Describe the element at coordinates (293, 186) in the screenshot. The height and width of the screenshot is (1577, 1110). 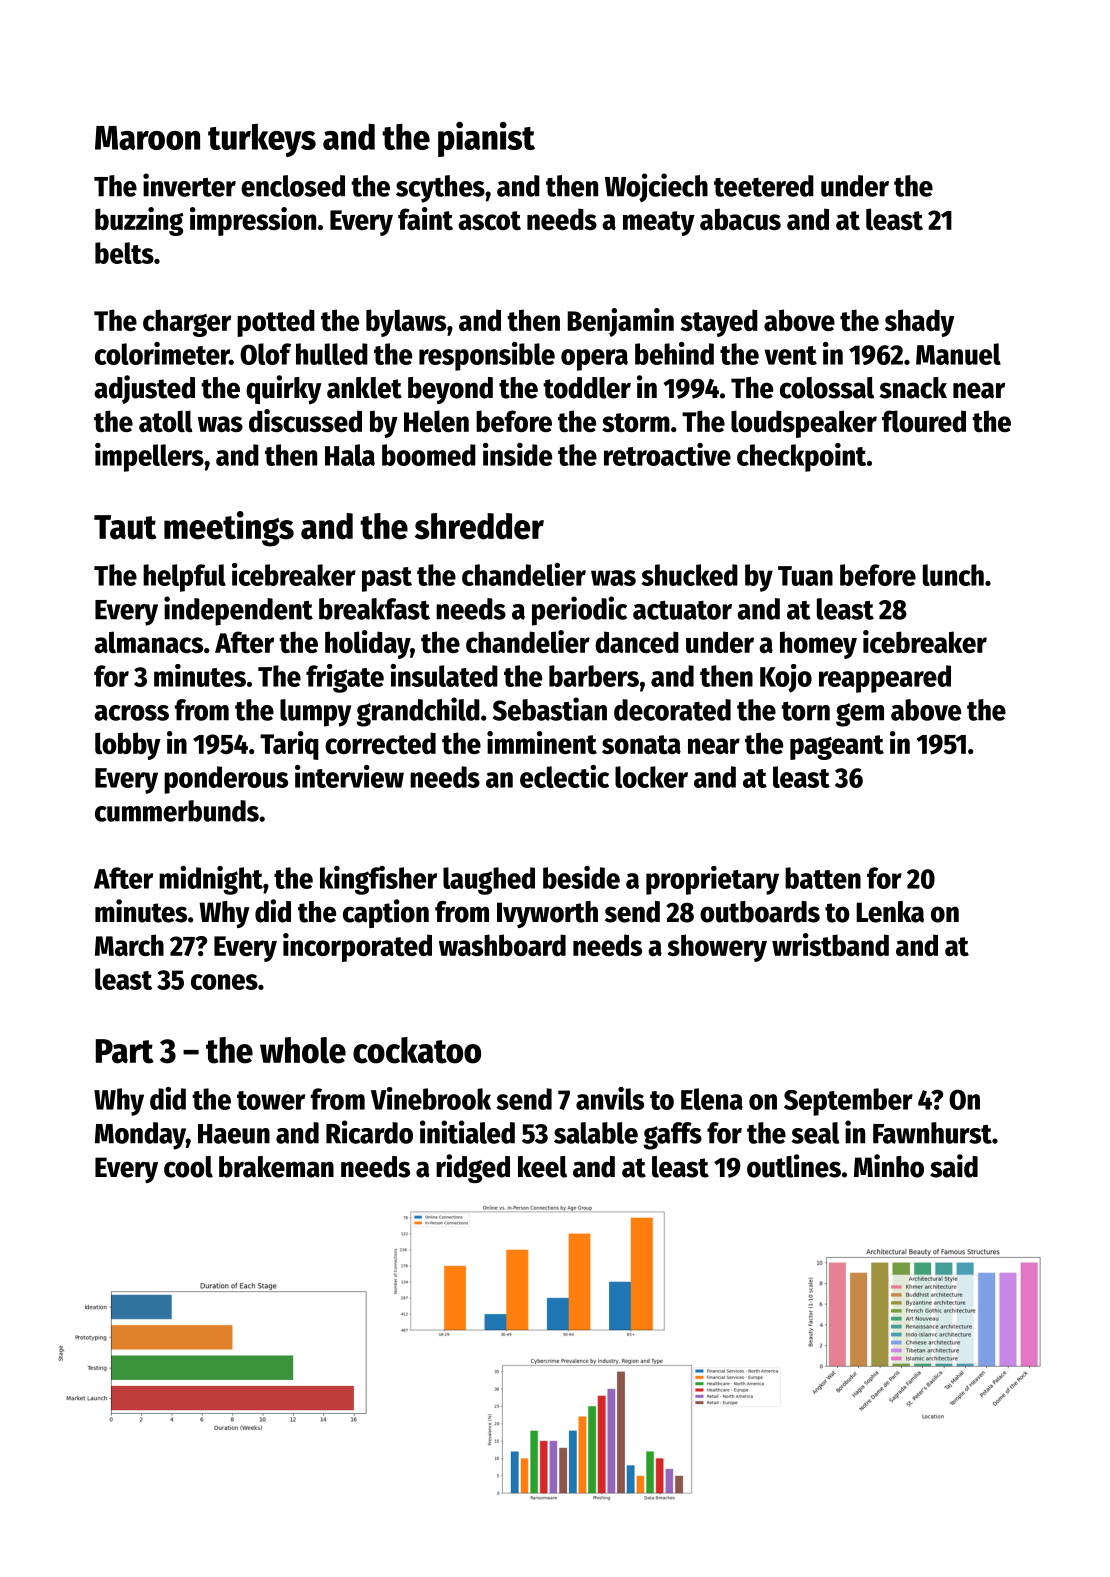
I see `enclosed` at that location.
